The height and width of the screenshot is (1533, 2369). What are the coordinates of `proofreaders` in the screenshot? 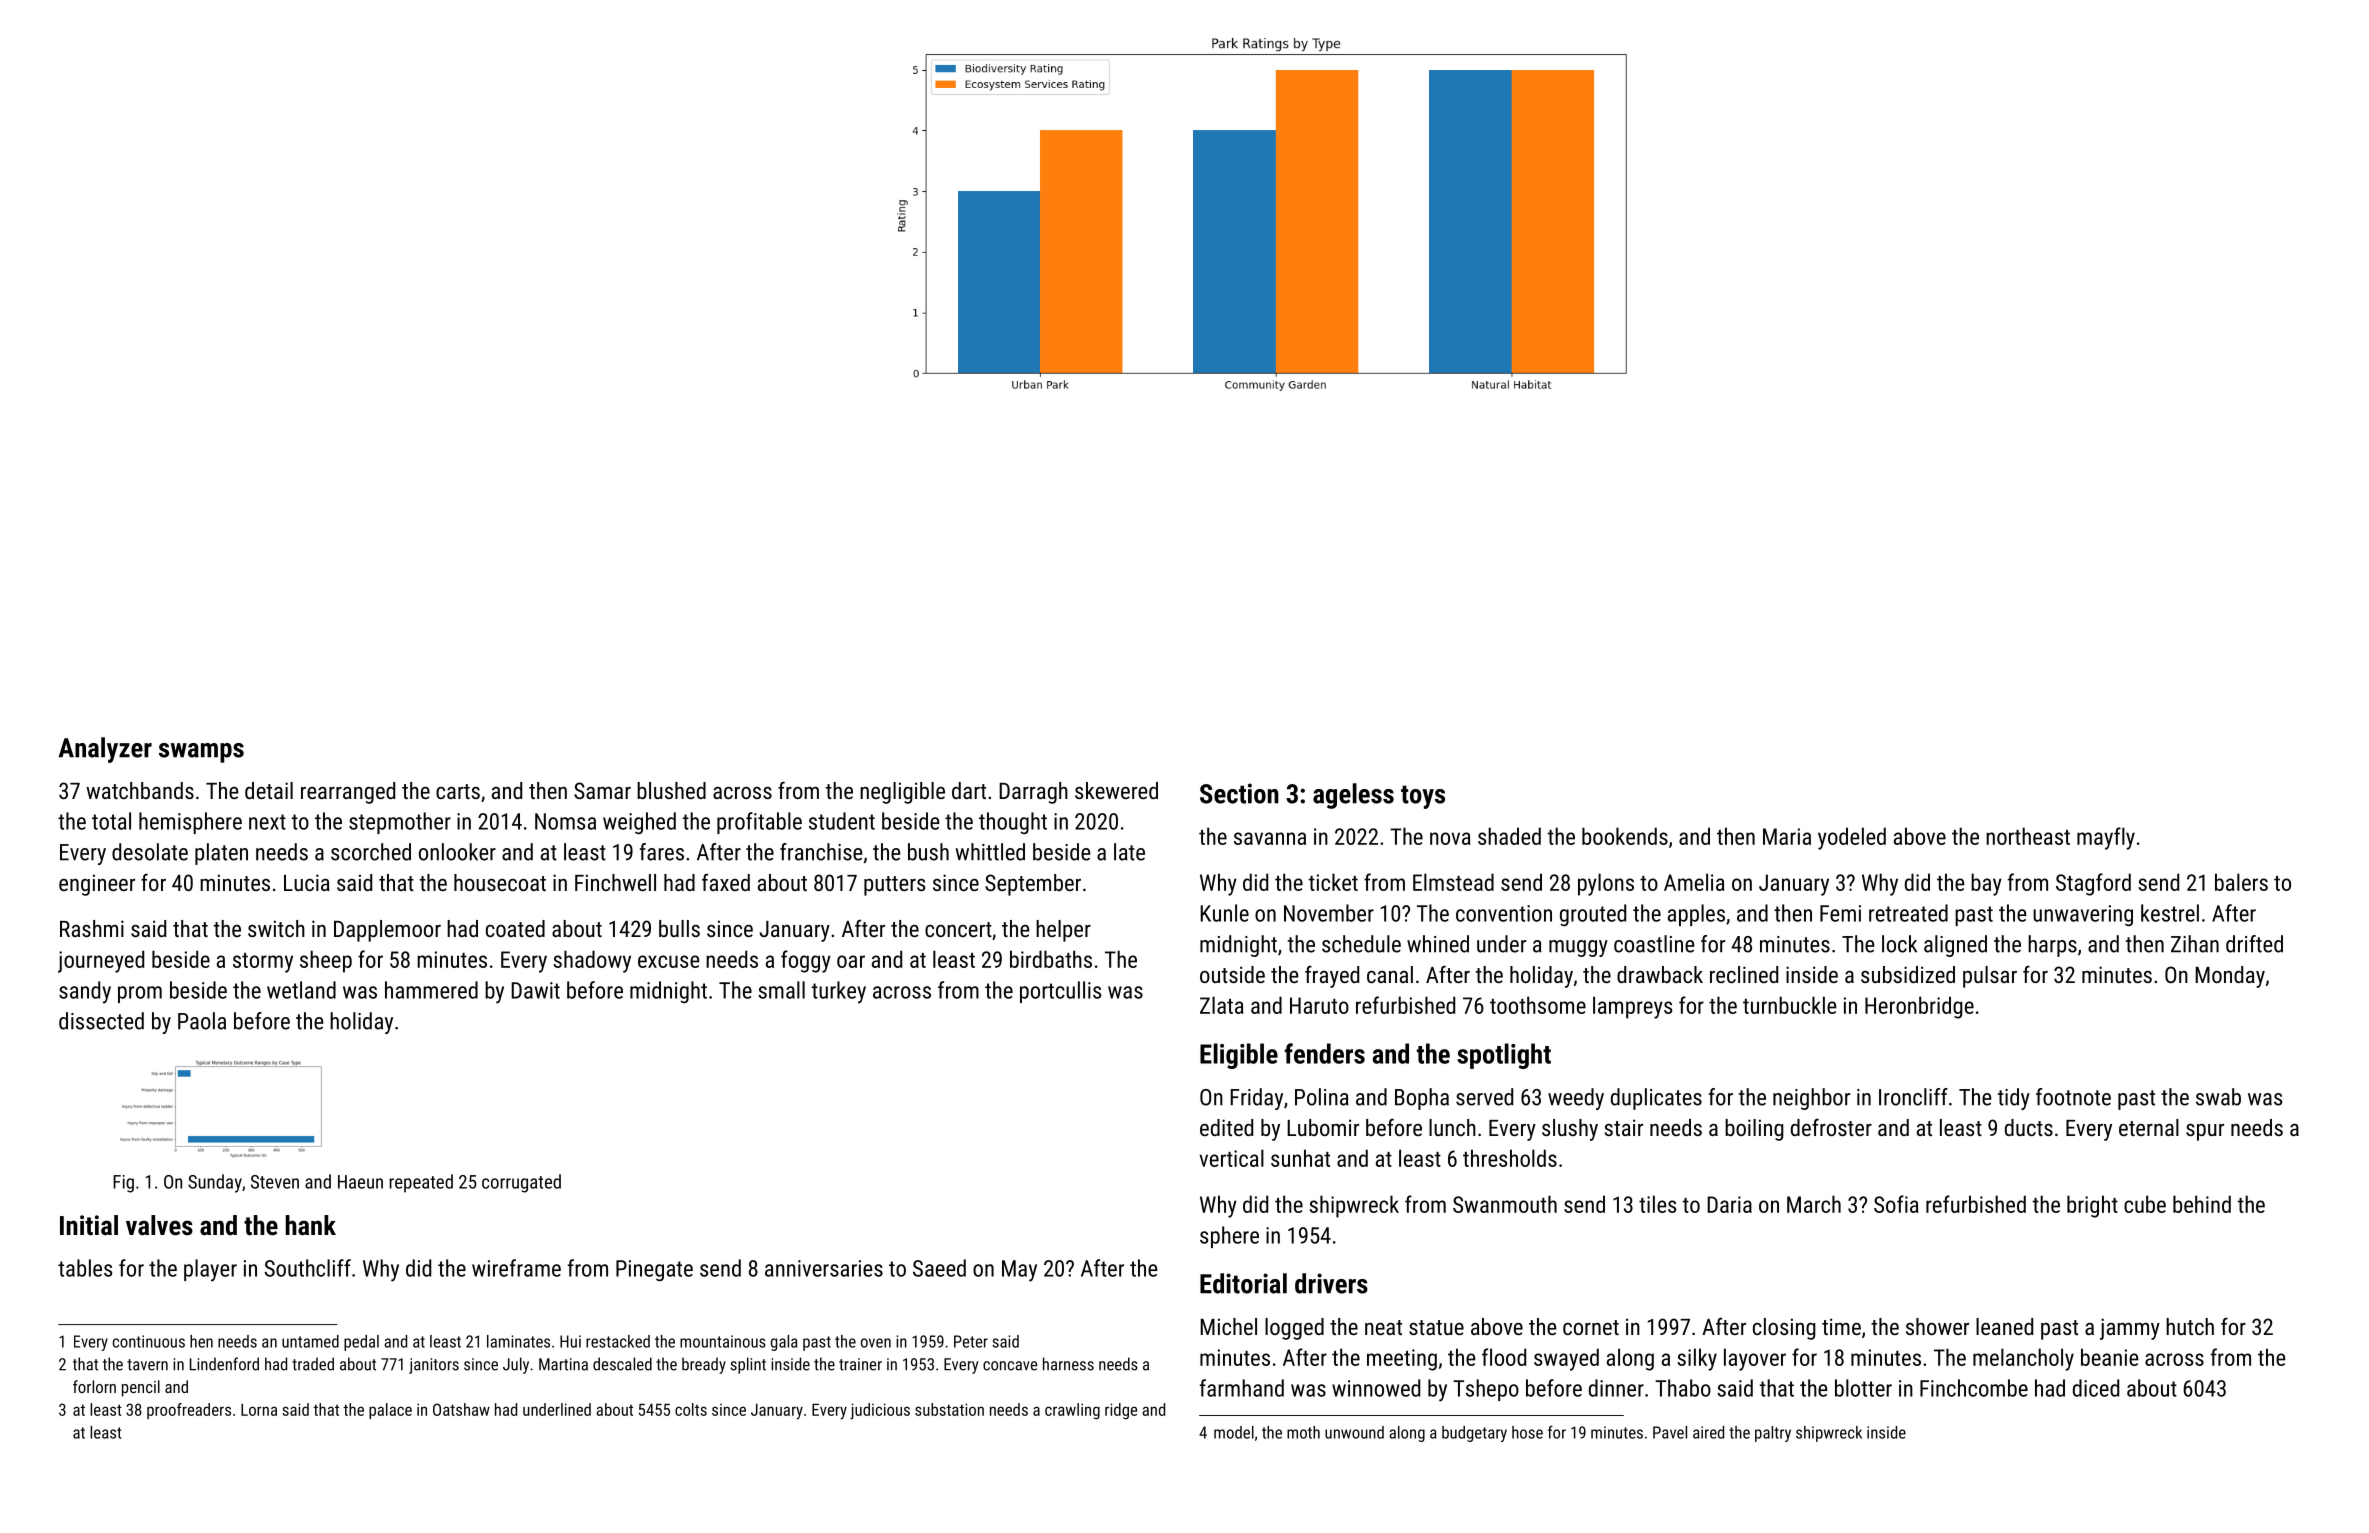 It's located at (189, 1411).
